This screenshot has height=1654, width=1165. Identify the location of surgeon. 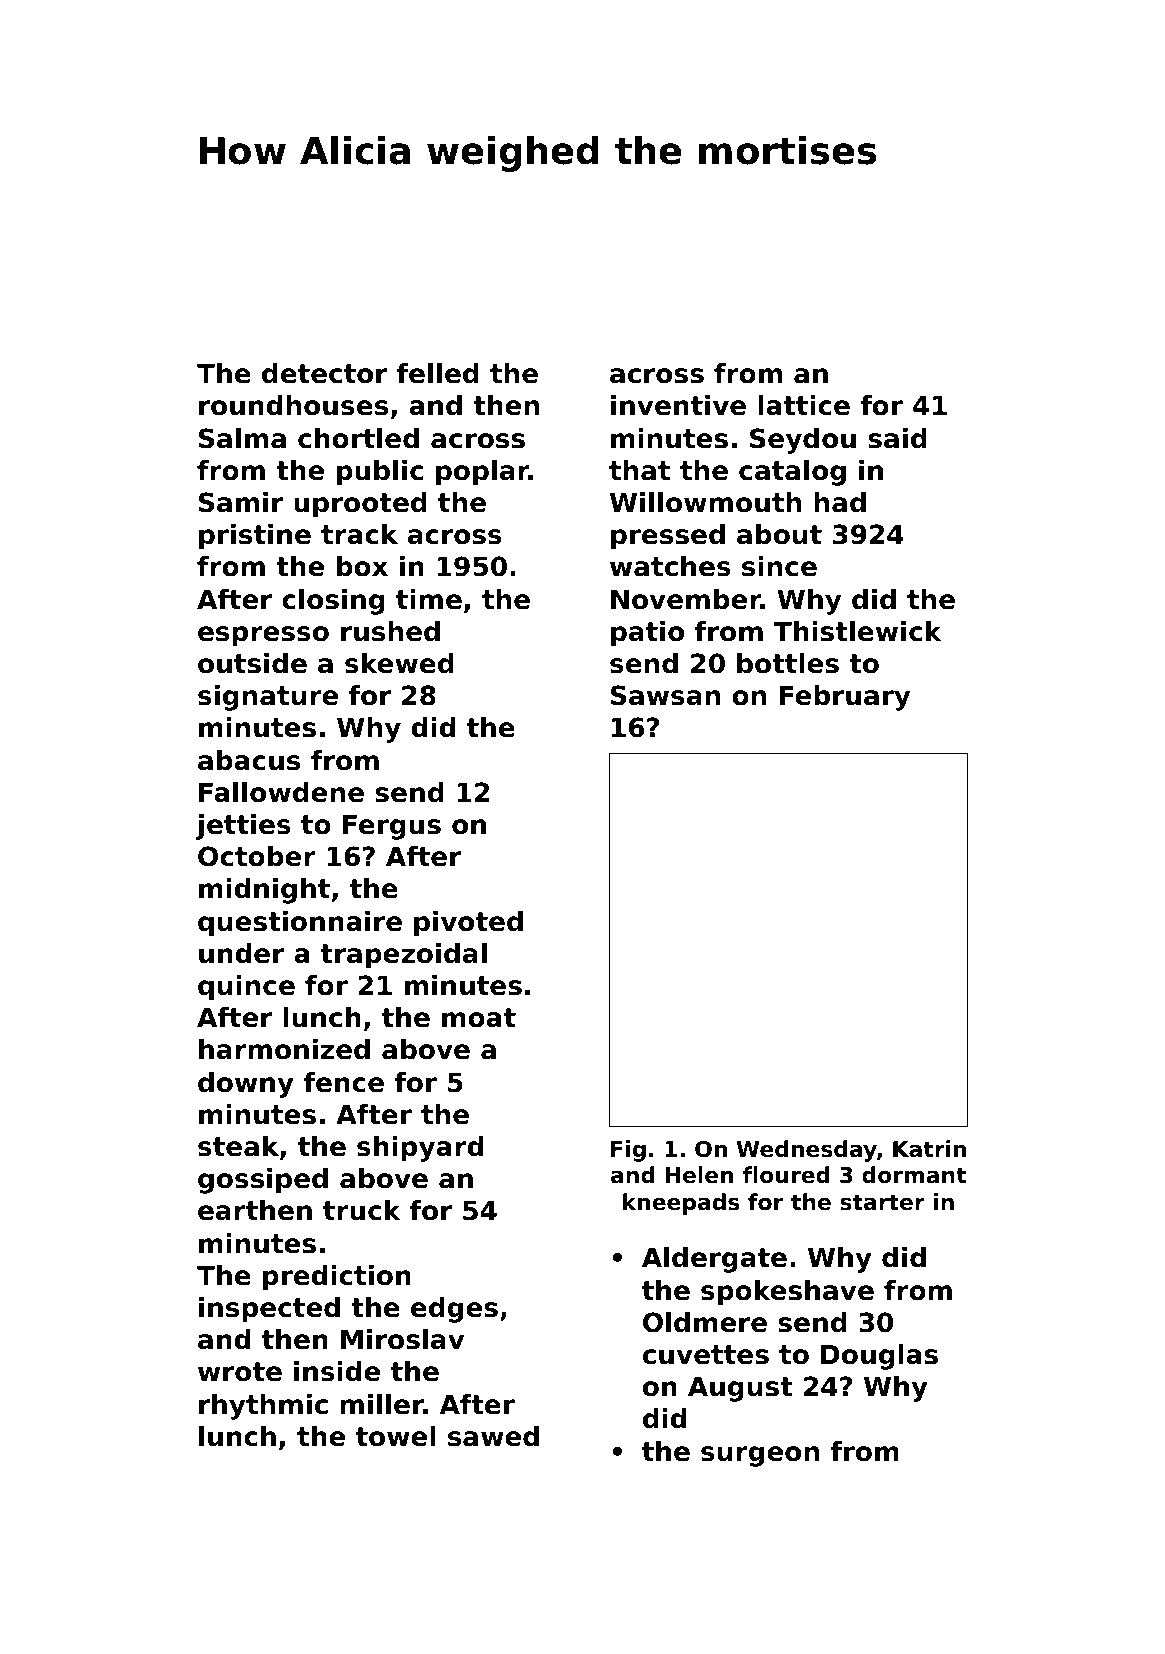
(760, 1456).
